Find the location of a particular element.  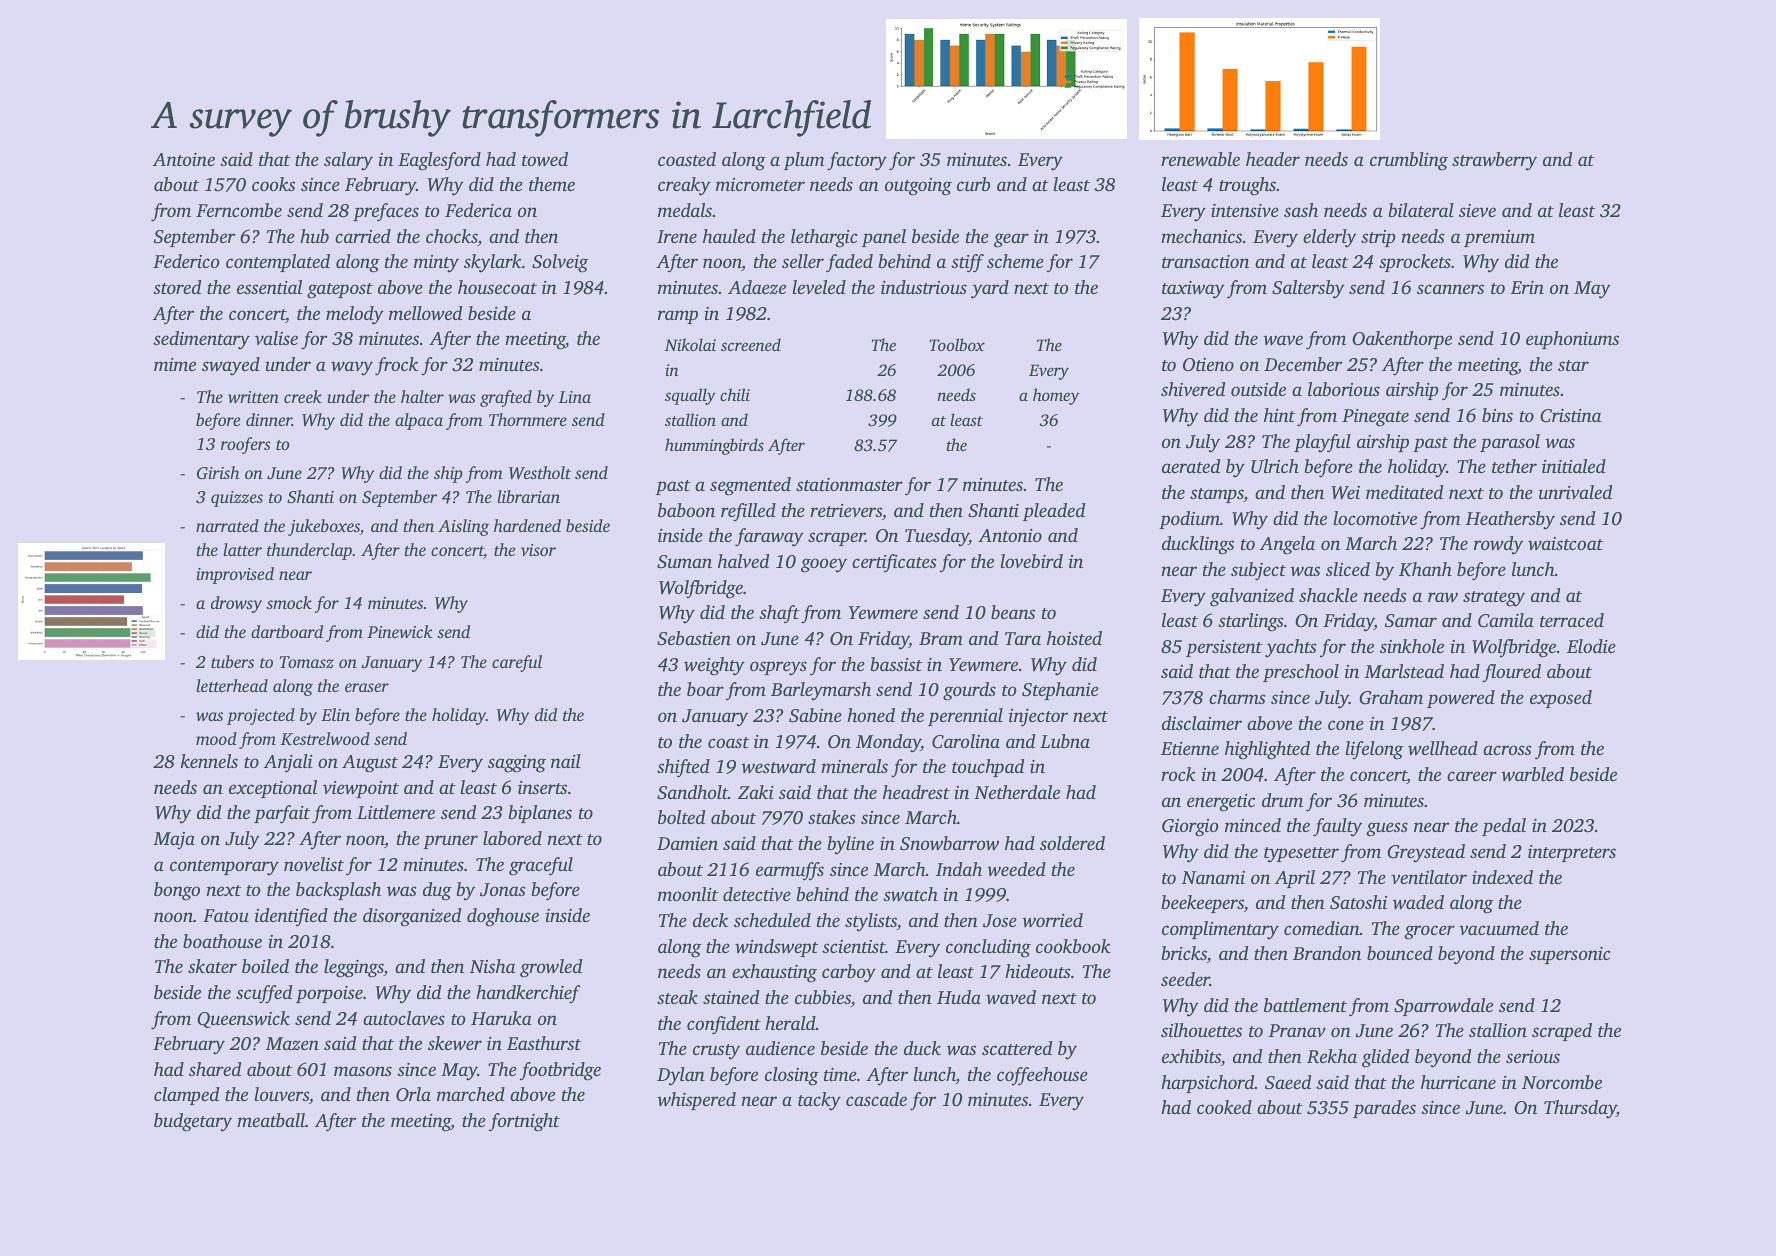

dug is located at coordinates (437, 891).
